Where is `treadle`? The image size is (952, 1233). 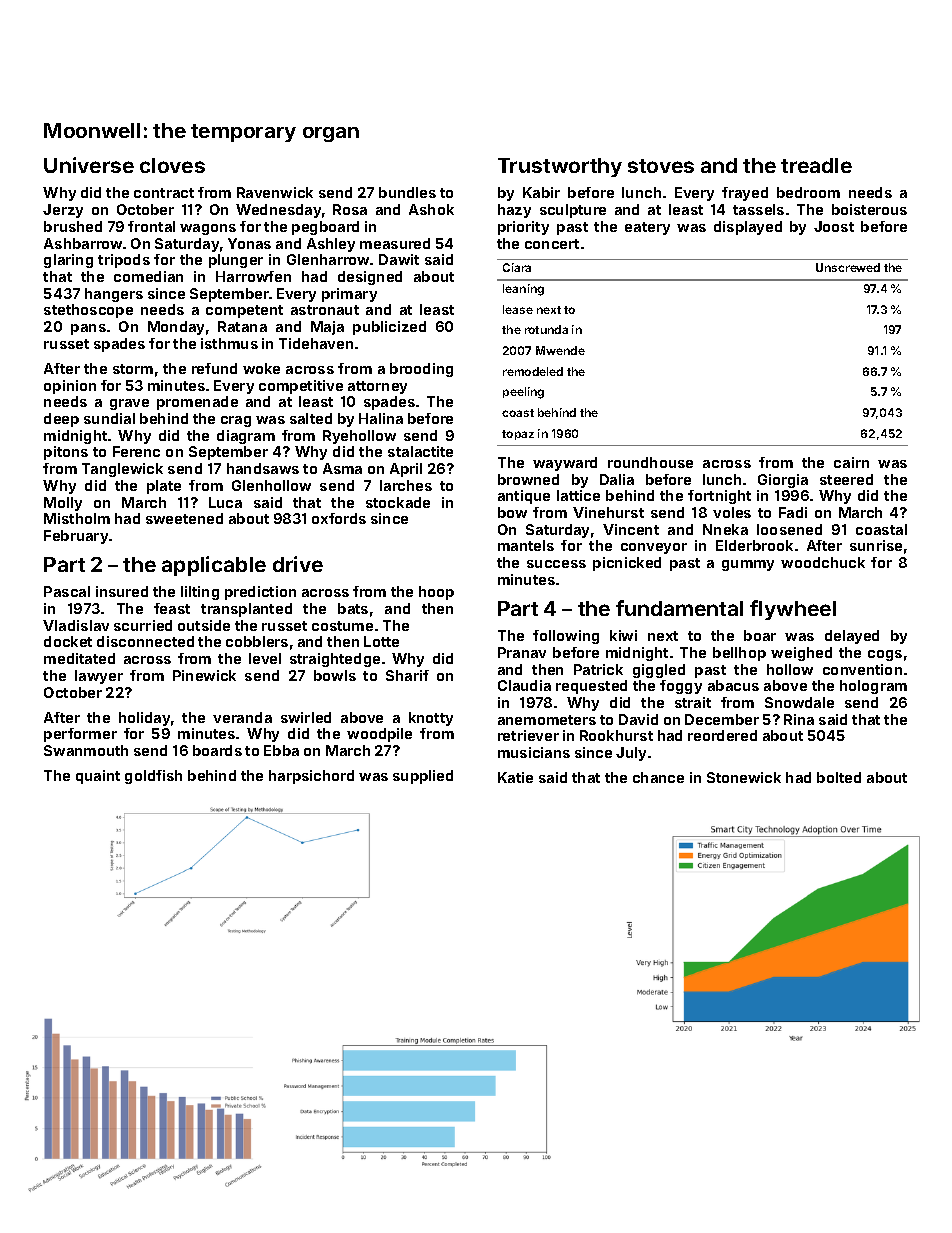 treadle is located at coordinates (816, 165).
